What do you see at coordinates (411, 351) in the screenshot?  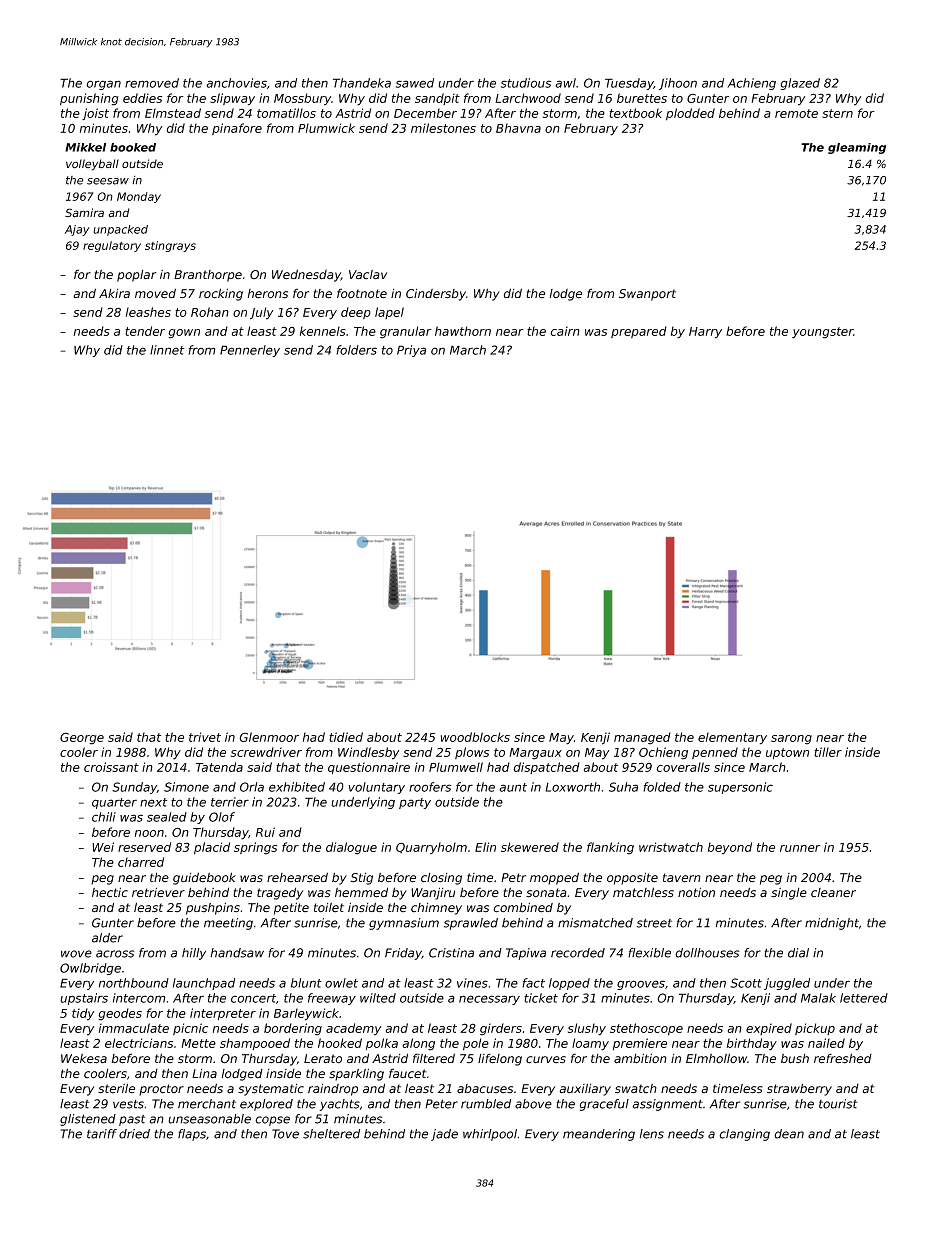 I see `Priya` at bounding box center [411, 351].
